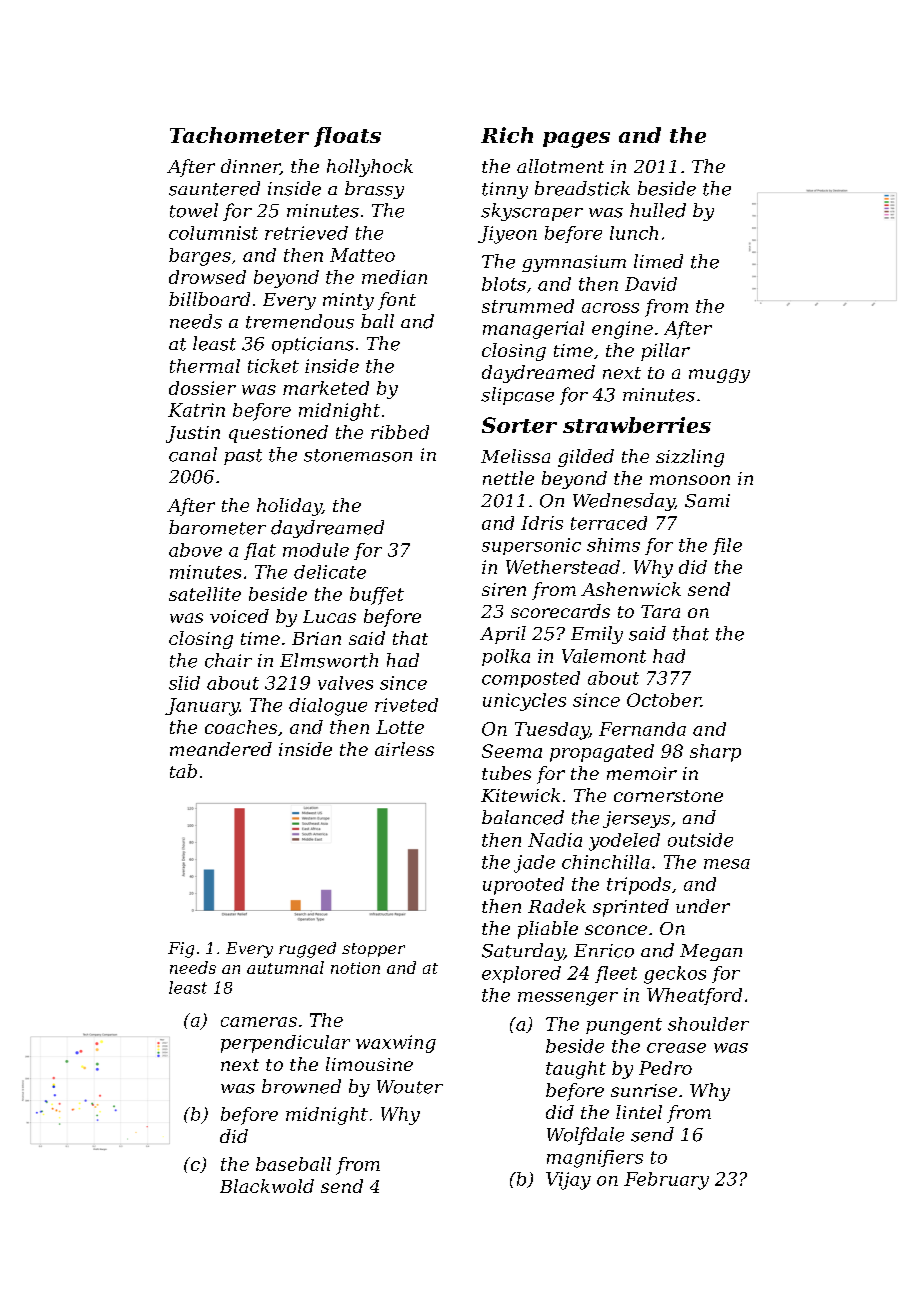 This page has width=924, height=1311. I want to click on sharp, so click(715, 753).
